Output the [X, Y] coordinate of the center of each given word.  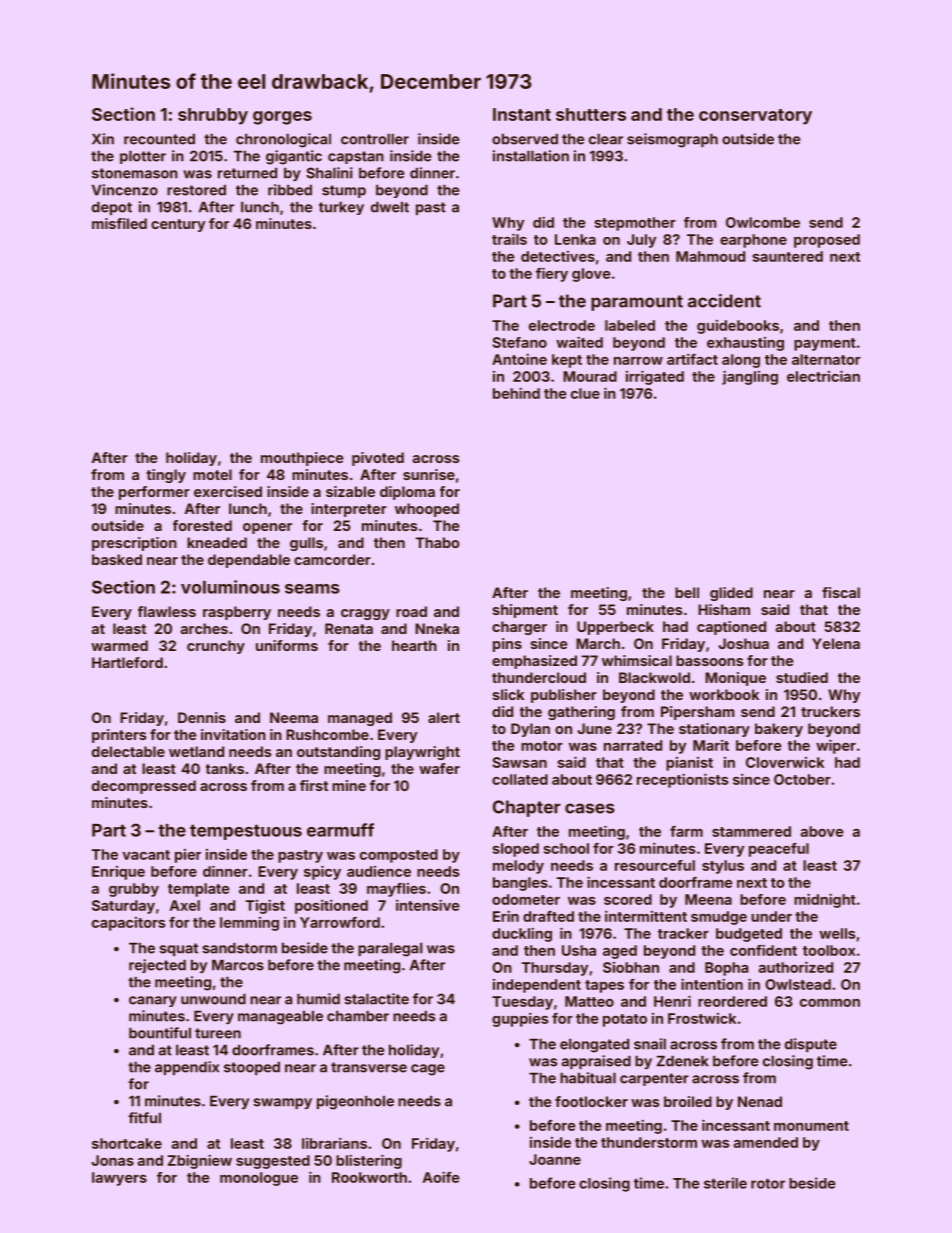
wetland [196, 751]
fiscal [841, 592]
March [598, 643]
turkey [341, 208]
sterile [725, 1183]
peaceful [779, 850]
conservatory [755, 117]
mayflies [396, 890]
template [199, 890]
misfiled [119, 223]
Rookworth [369, 1177]
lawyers [119, 1179]
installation [531, 156]
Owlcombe [763, 222]
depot [112, 208]
